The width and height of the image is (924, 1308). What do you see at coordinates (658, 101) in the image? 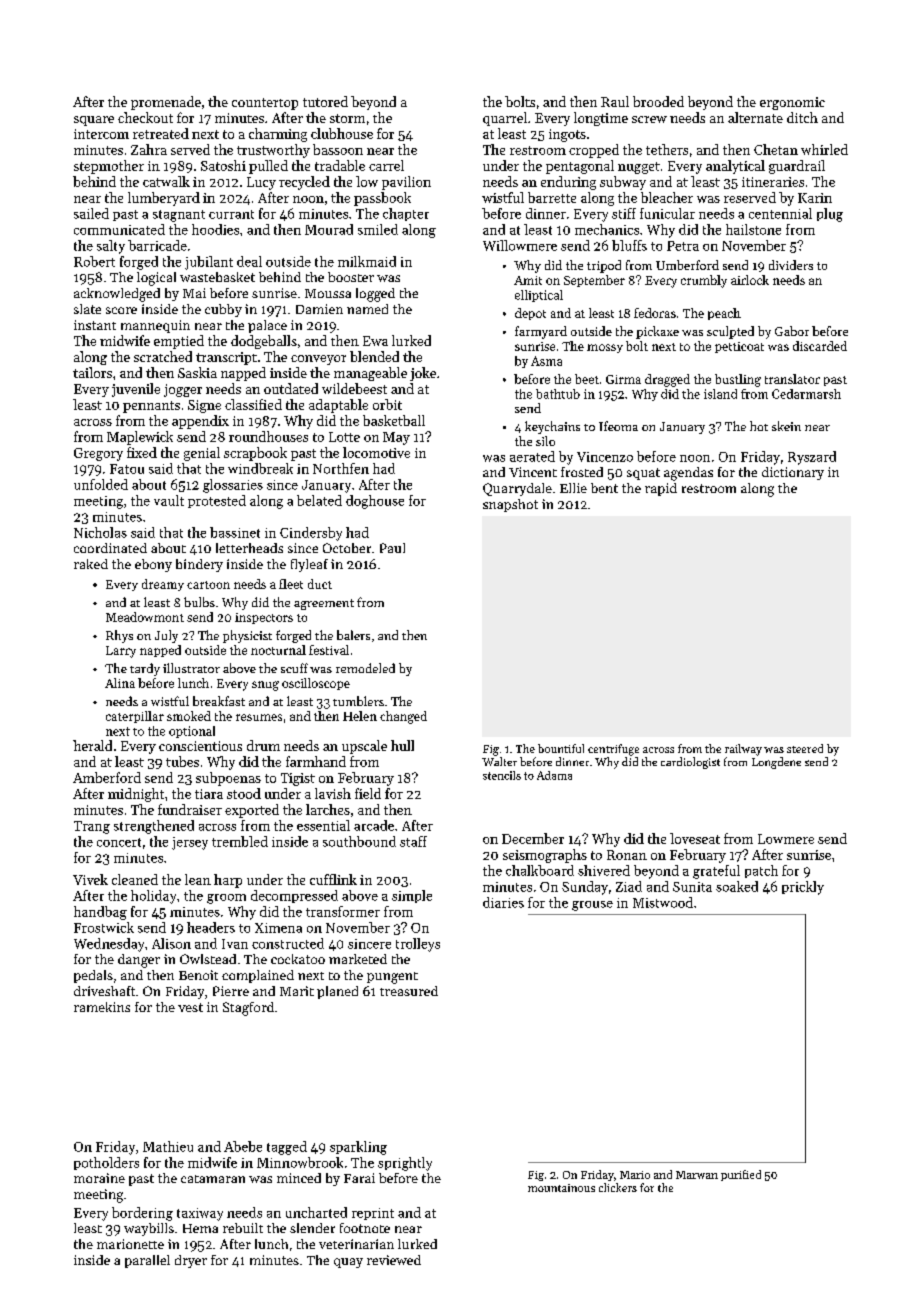
I see `brooded` at bounding box center [658, 101].
